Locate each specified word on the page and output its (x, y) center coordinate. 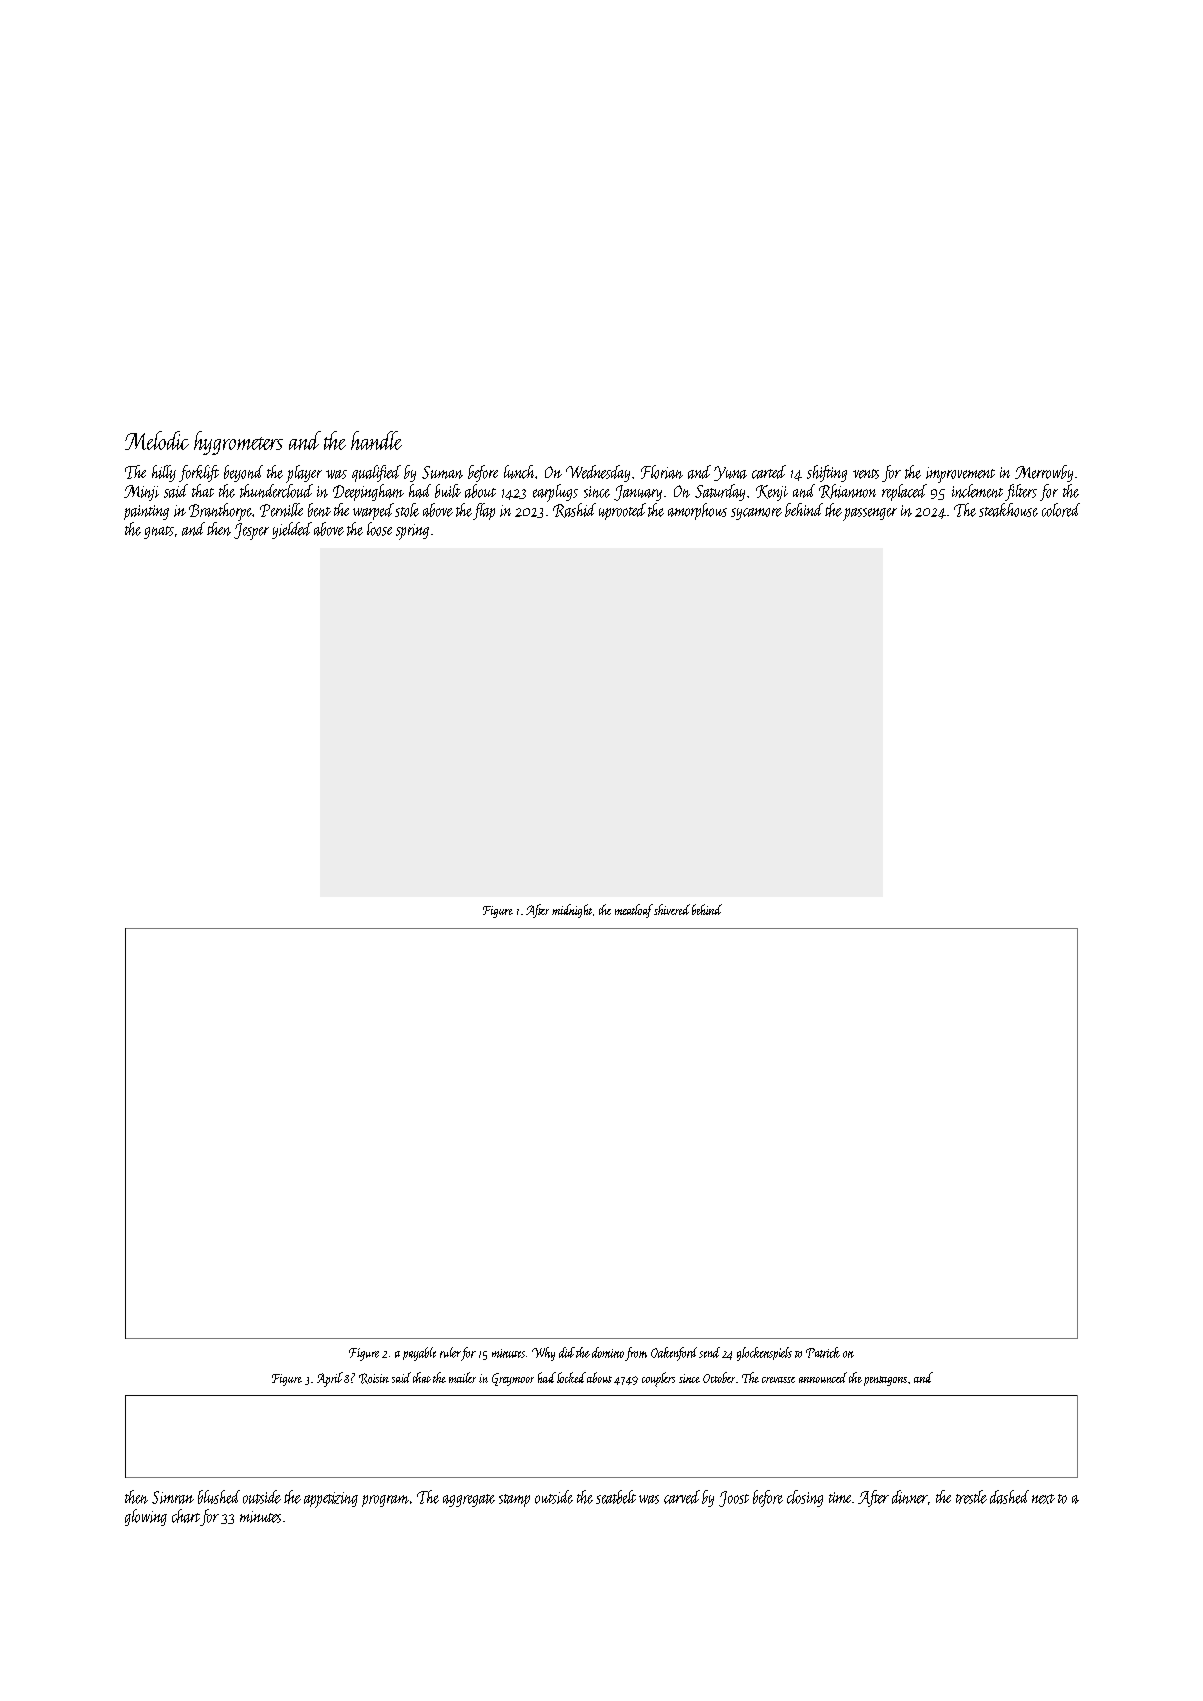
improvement (960, 475)
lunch (519, 472)
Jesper (251, 531)
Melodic (157, 440)
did (567, 1352)
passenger (870, 514)
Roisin (374, 1378)
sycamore (756, 514)
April (330, 1379)
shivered (672, 909)
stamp (514, 1500)
